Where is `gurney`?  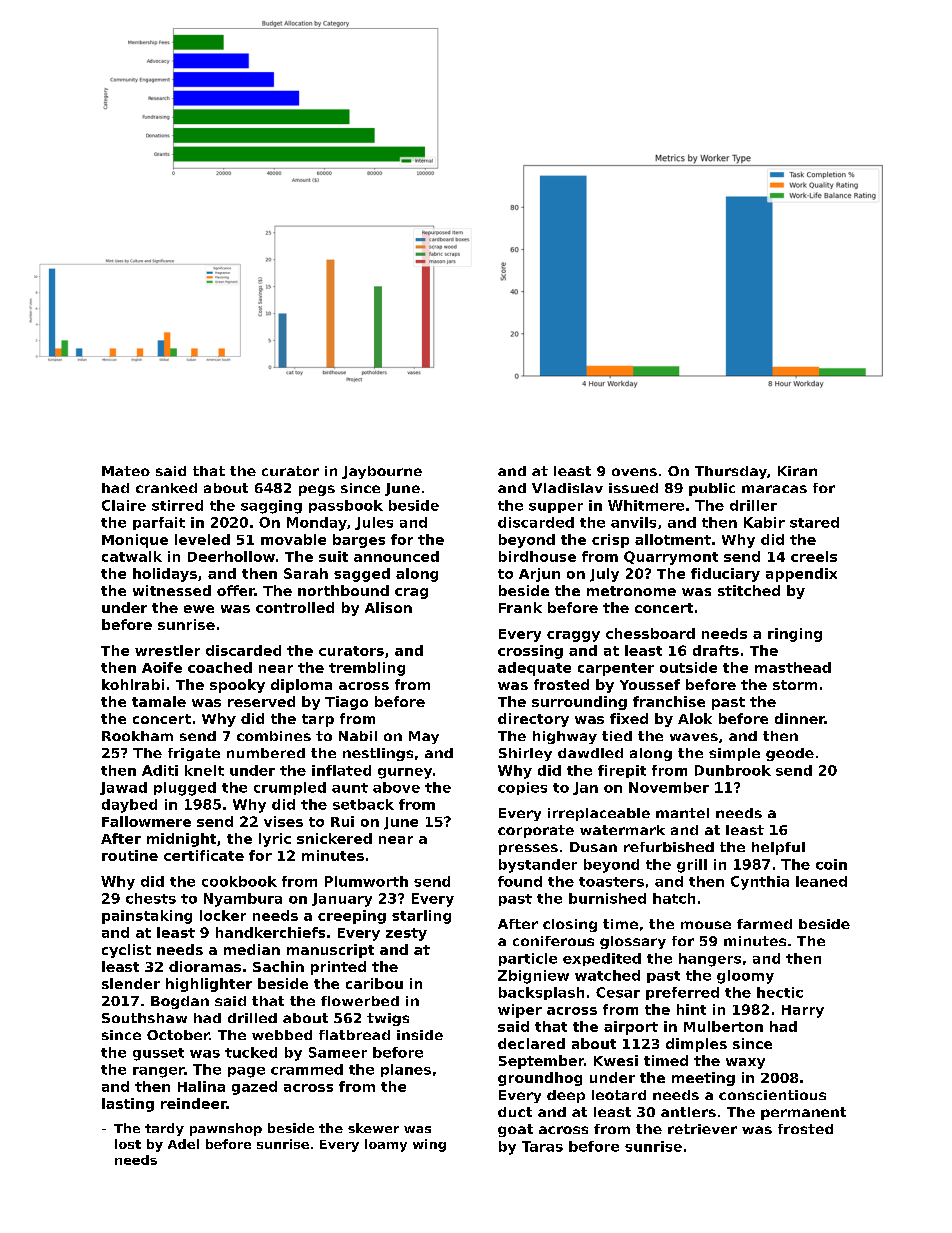
gurney is located at coordinates (405, 773).
